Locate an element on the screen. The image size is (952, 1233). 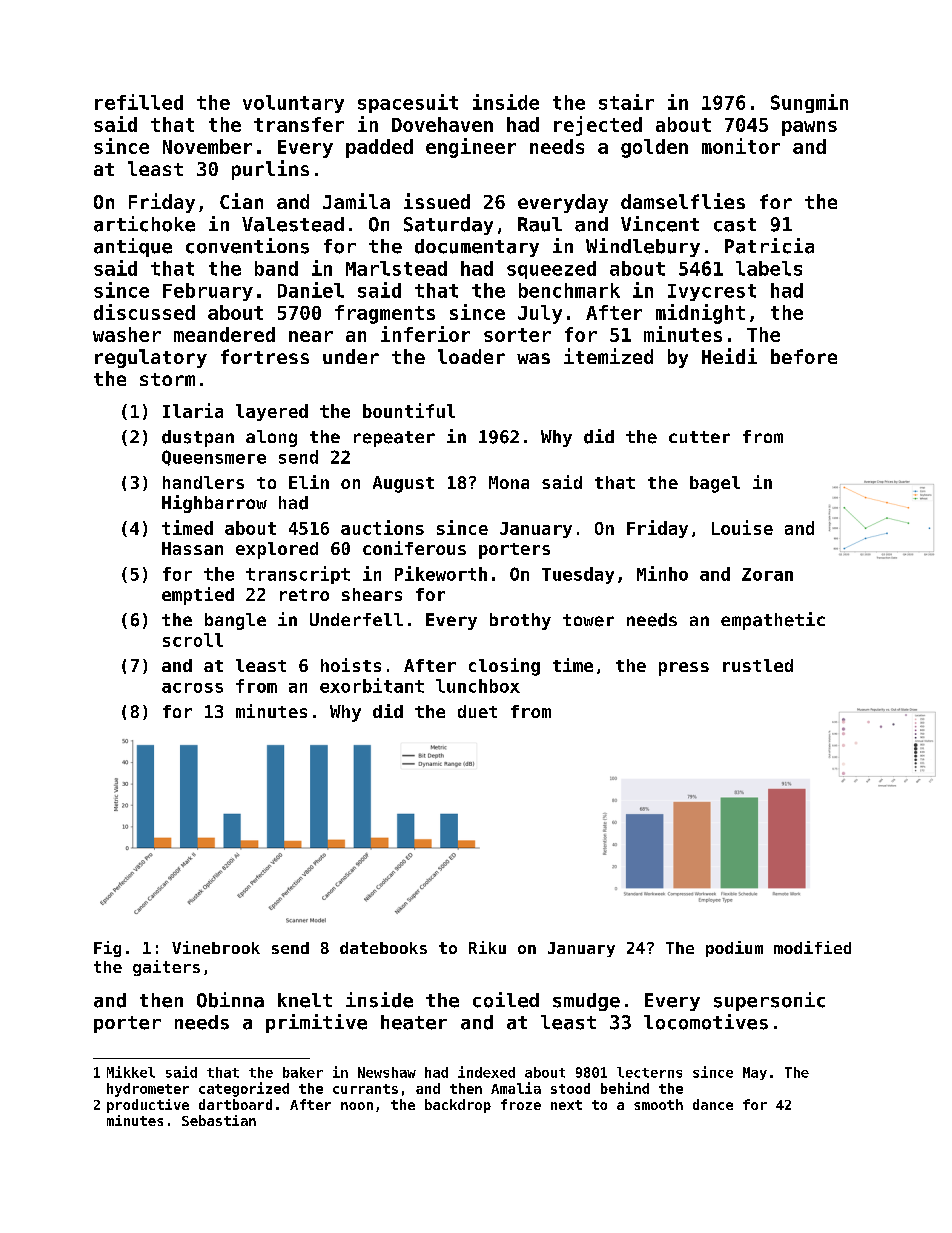
scroll is located at coordinates (193, 640).
